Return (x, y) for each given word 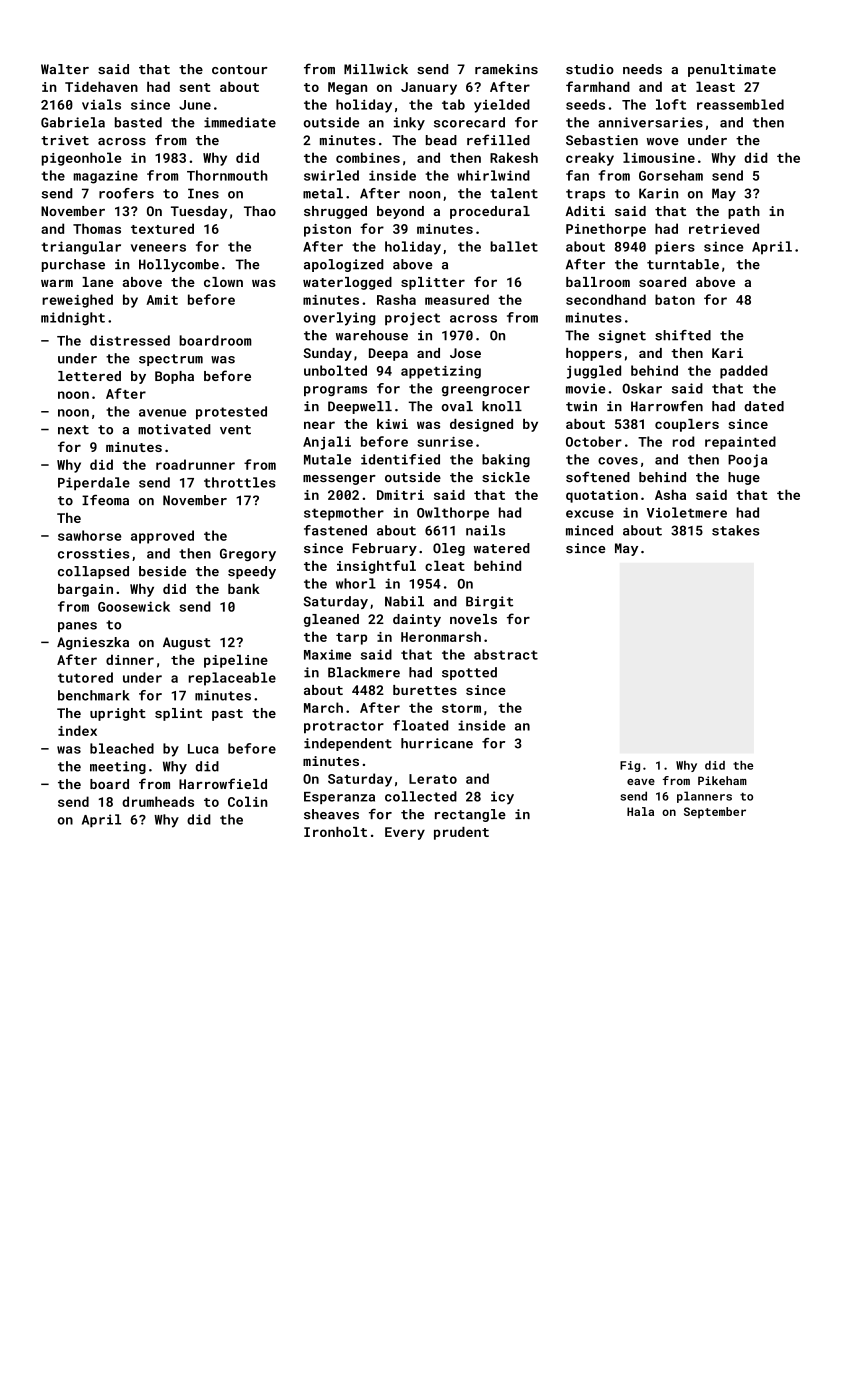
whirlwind (493, 175)
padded (744, 372)
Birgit (489, 602)
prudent (461, 833)
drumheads (158, 801)
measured (457, 299)
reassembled (740, 104)
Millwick (376, 69)
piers (675, 248)
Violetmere (687, 512)
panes (77, 627)
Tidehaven (101, 86)
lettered (89, 376)
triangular (81, 248)
